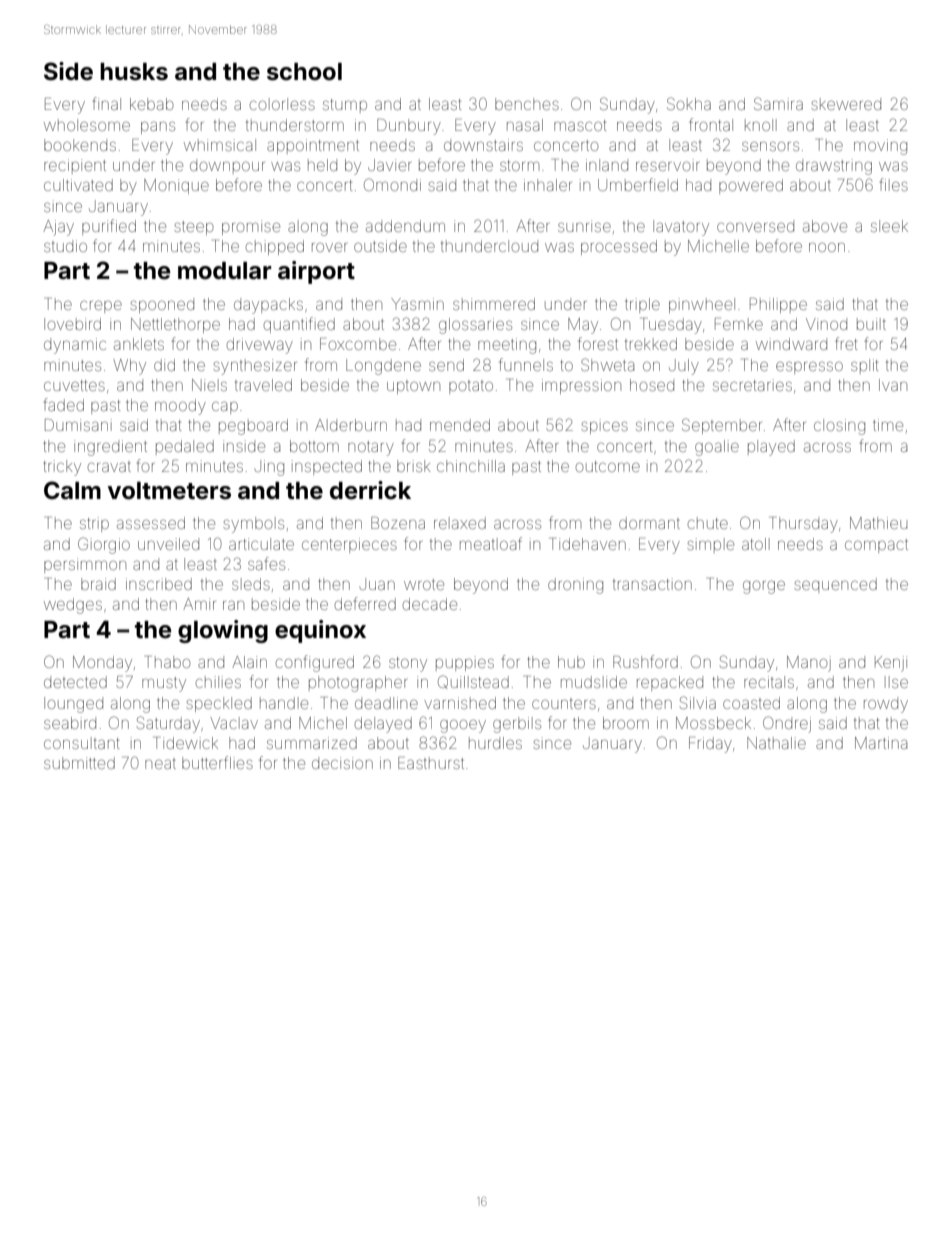  What do you see at coordinates (881, 743) in the screenshot?
I see `Martina` at bounding box center [881, 743].
